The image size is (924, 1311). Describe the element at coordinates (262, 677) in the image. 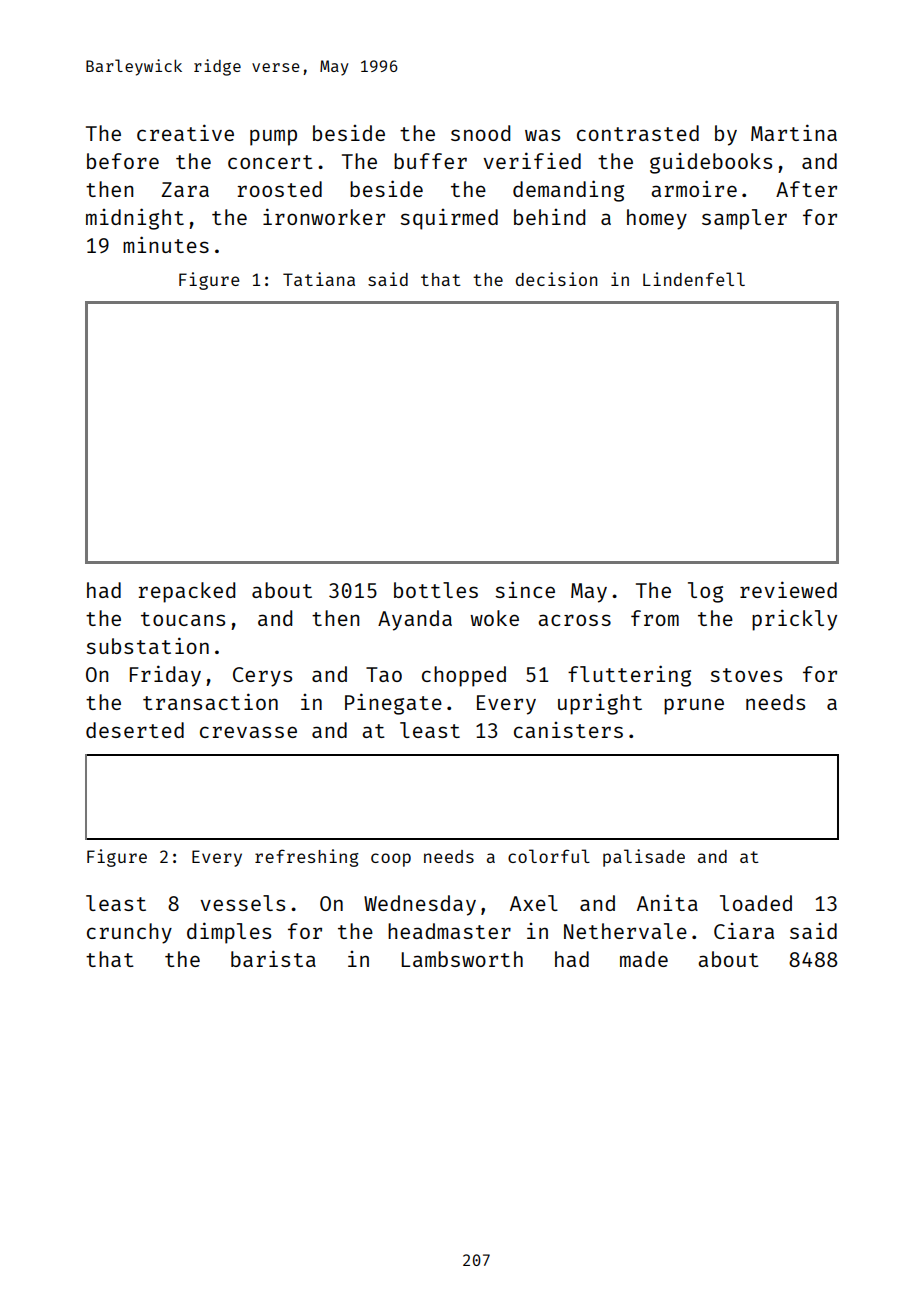

I see `Cerys` at that location.
